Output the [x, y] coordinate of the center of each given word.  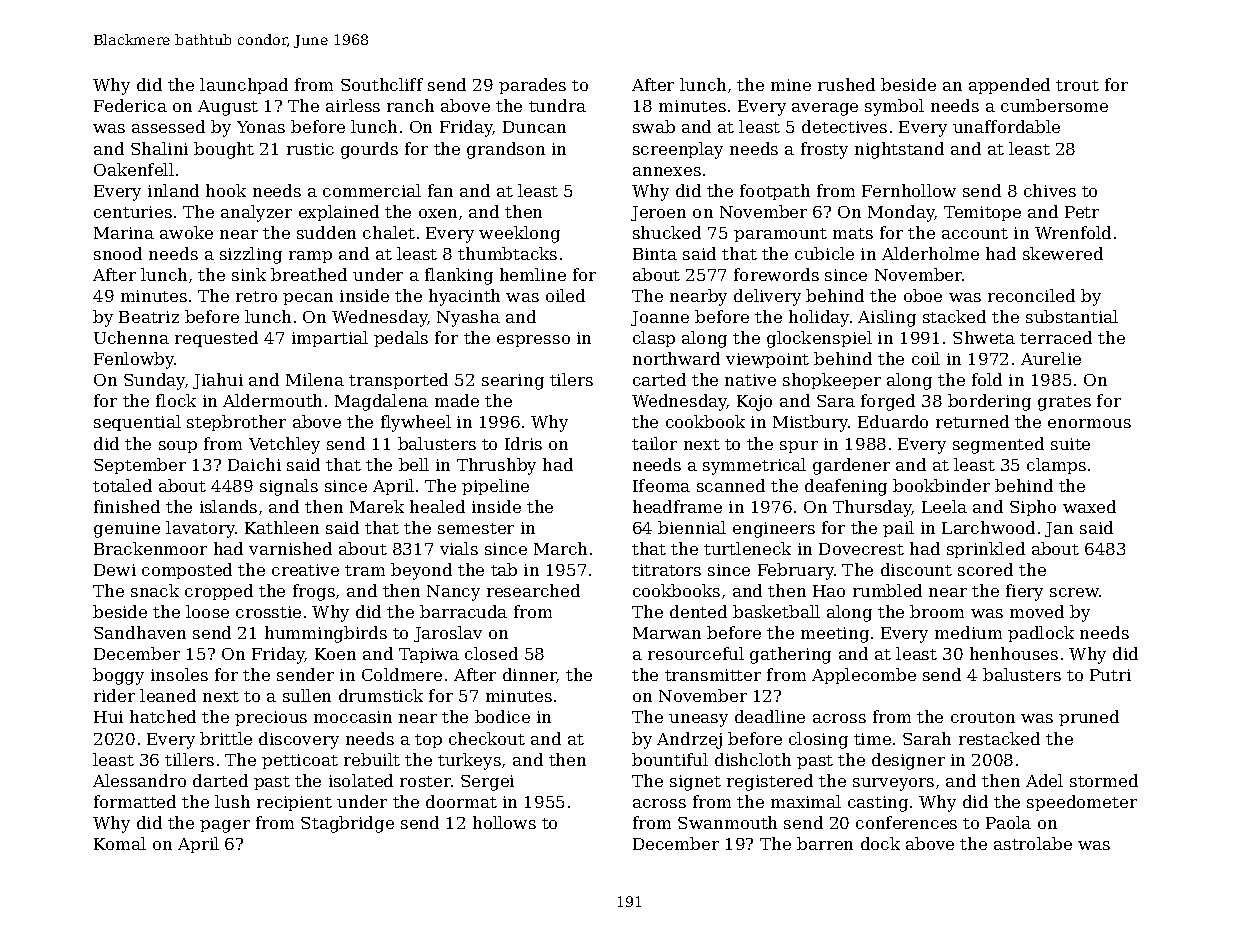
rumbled [887, 590]
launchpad [244, 86]
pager [225, 826]
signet [695, 783]
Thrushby [496, 466]
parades [532, 86]
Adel [1044, 780]
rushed [846, 84]
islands [228, 506]
